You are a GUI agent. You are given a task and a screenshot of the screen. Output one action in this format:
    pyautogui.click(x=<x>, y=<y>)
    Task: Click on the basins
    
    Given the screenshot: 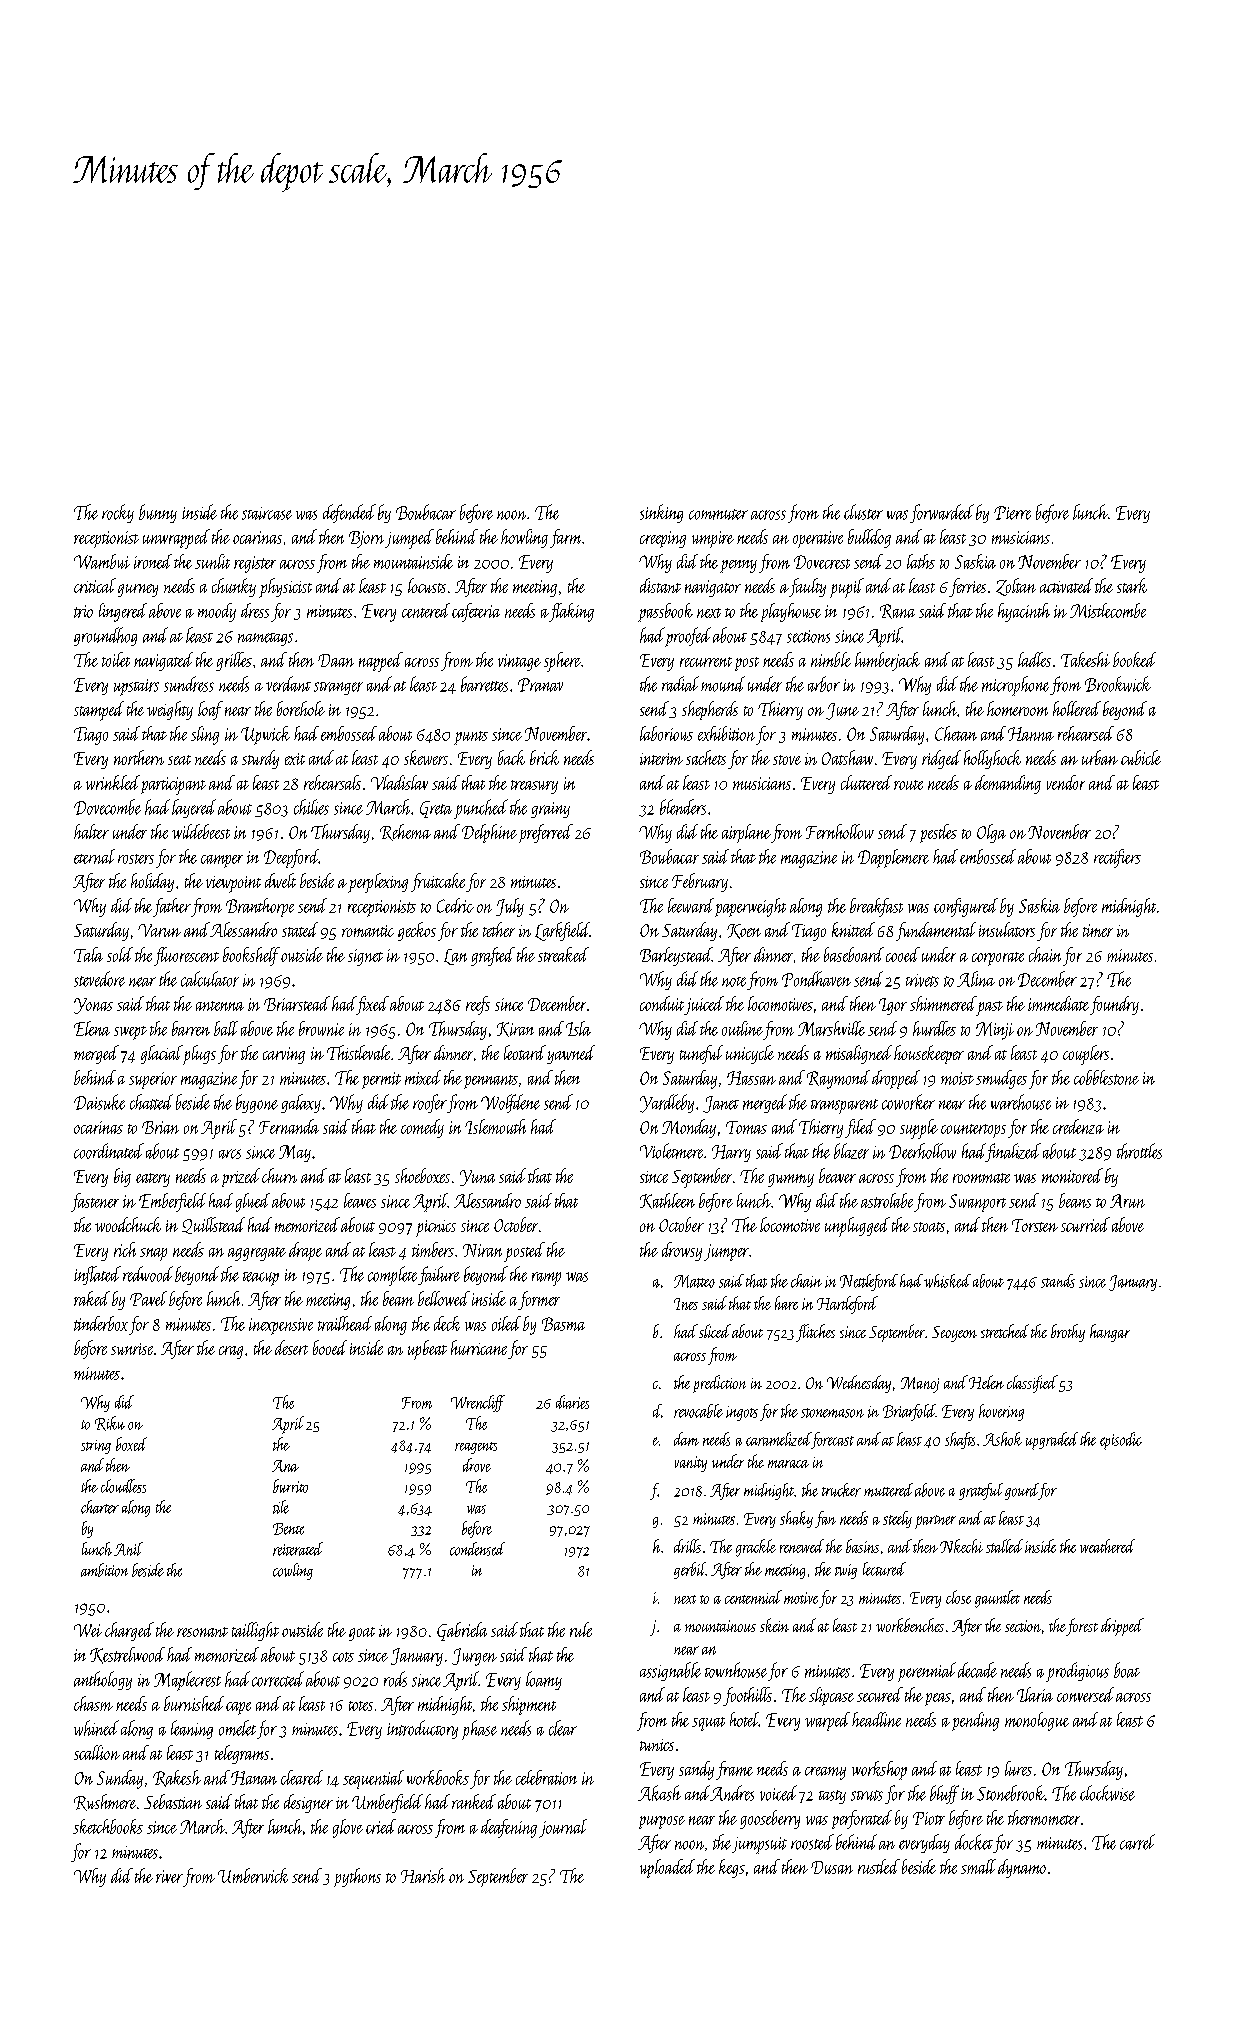 What is the action you would take?
    pyautogui.click(x=862, y=1546)
